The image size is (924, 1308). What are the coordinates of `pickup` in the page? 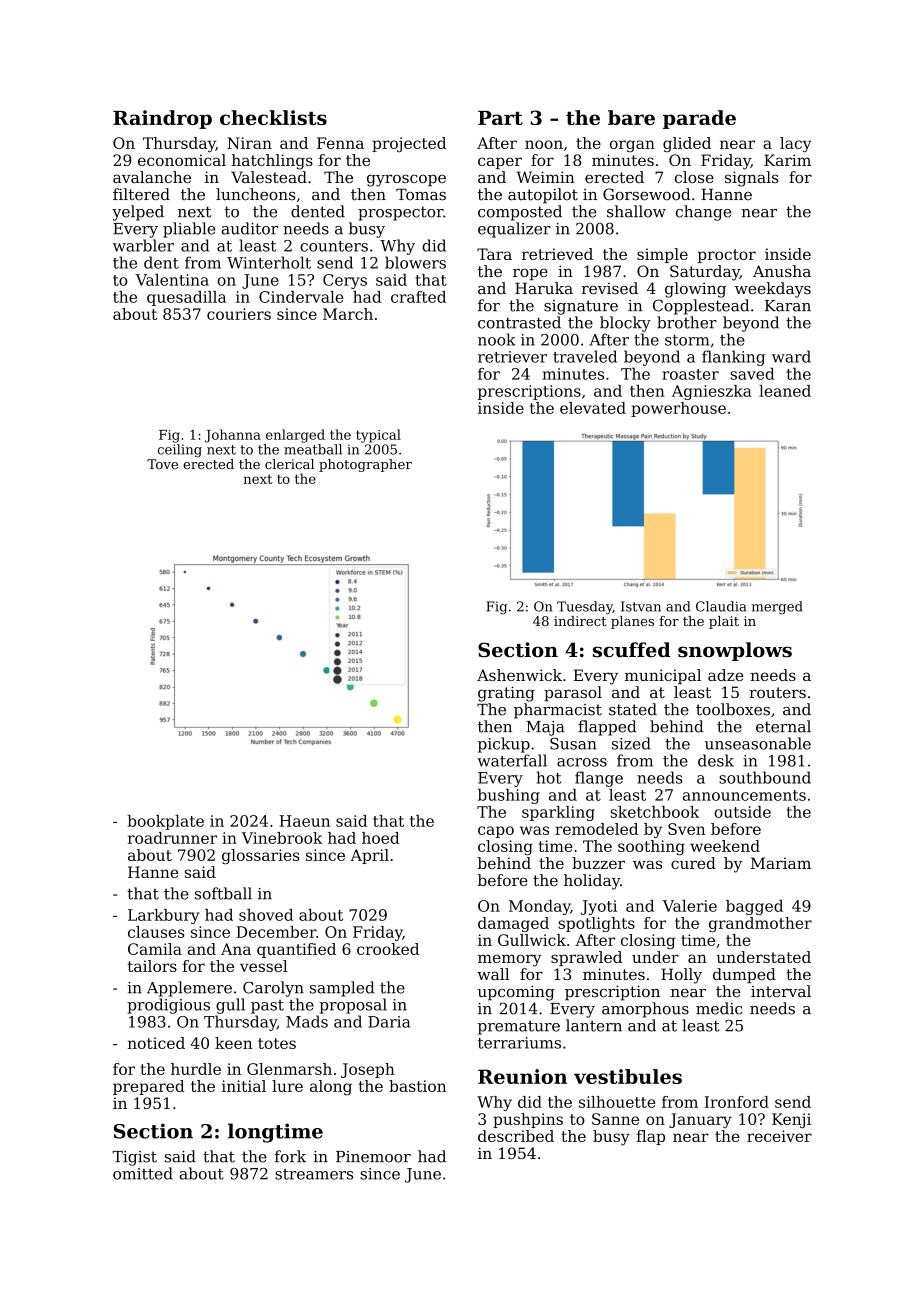 It's located at (504, 745).
